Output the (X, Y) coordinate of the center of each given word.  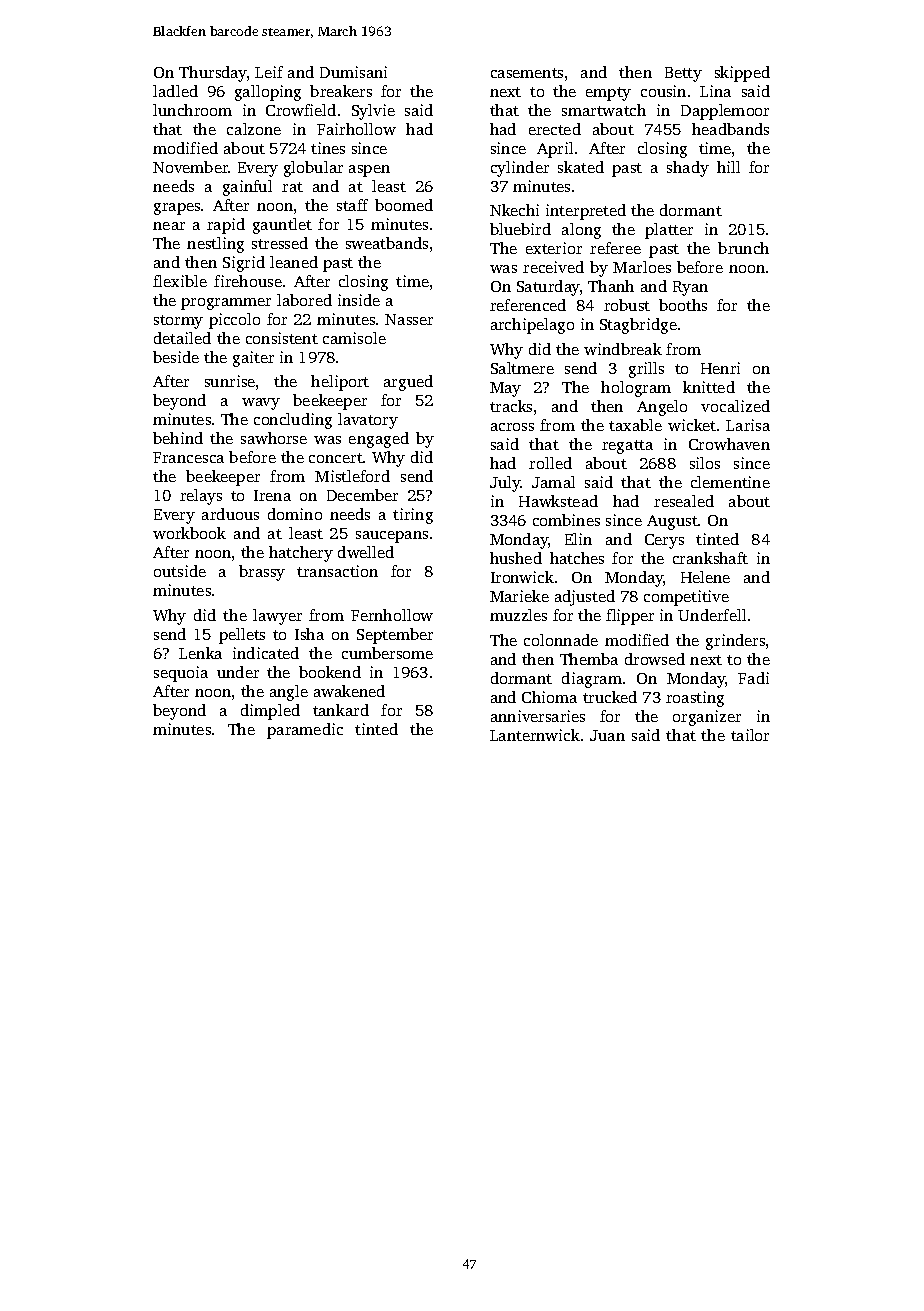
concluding (293, 421)
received (553, 267)
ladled (175, 91)
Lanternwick (535, 735)
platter (669, 231)
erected (555, 129)
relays (201, 497)
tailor (750, 735)
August (672, 522)
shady (688, 169)
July (505, 484)
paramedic (305, 731)
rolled (550, 463)
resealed (684, 501)
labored (304, 300)
